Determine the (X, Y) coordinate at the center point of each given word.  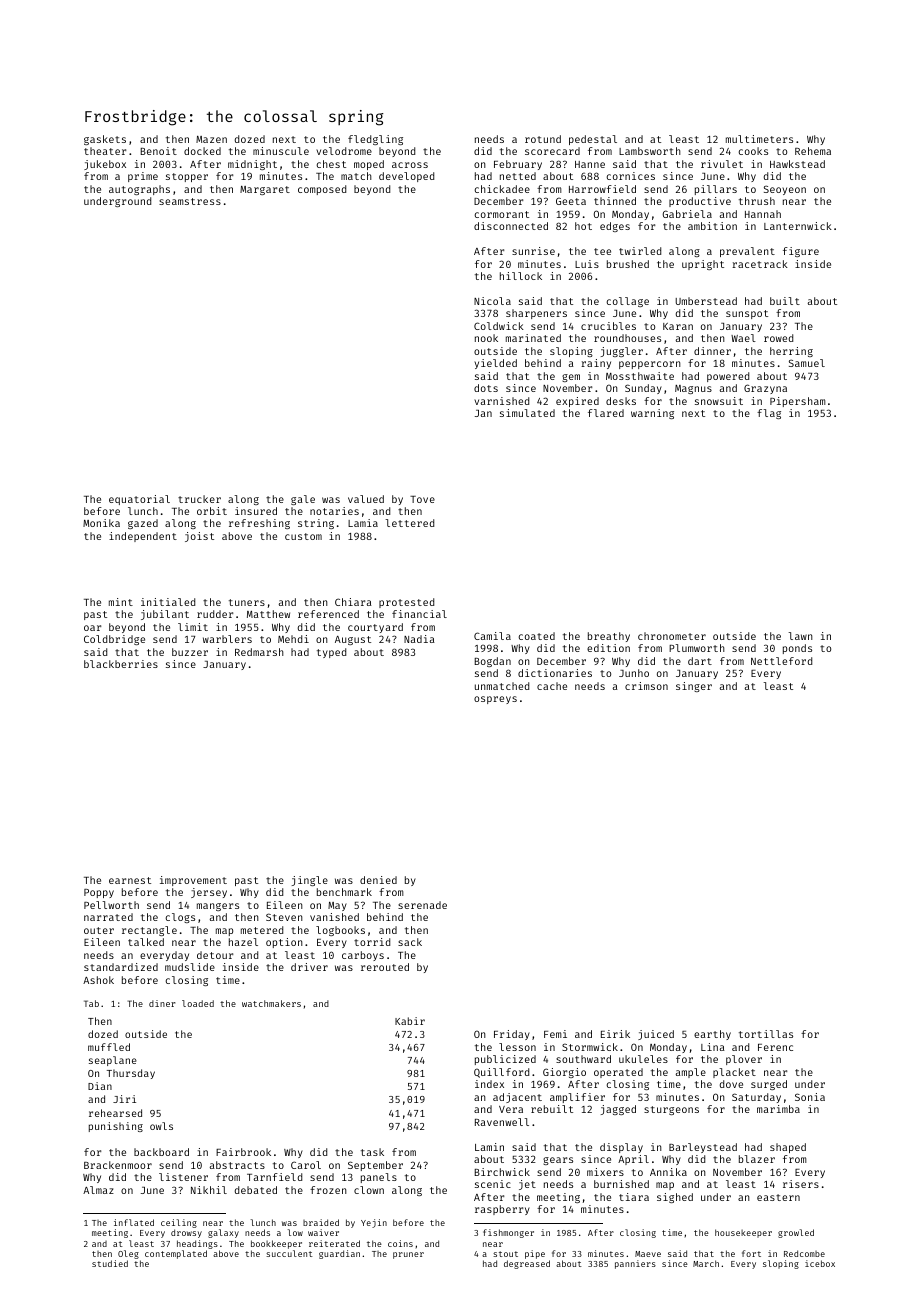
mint (121, 602)
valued (366, 499)
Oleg (128, 1254)
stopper (187, 177)
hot (583, 226)
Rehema (813, 151)
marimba (778, 1109)
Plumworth (697, 648)
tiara (634, 1197)
